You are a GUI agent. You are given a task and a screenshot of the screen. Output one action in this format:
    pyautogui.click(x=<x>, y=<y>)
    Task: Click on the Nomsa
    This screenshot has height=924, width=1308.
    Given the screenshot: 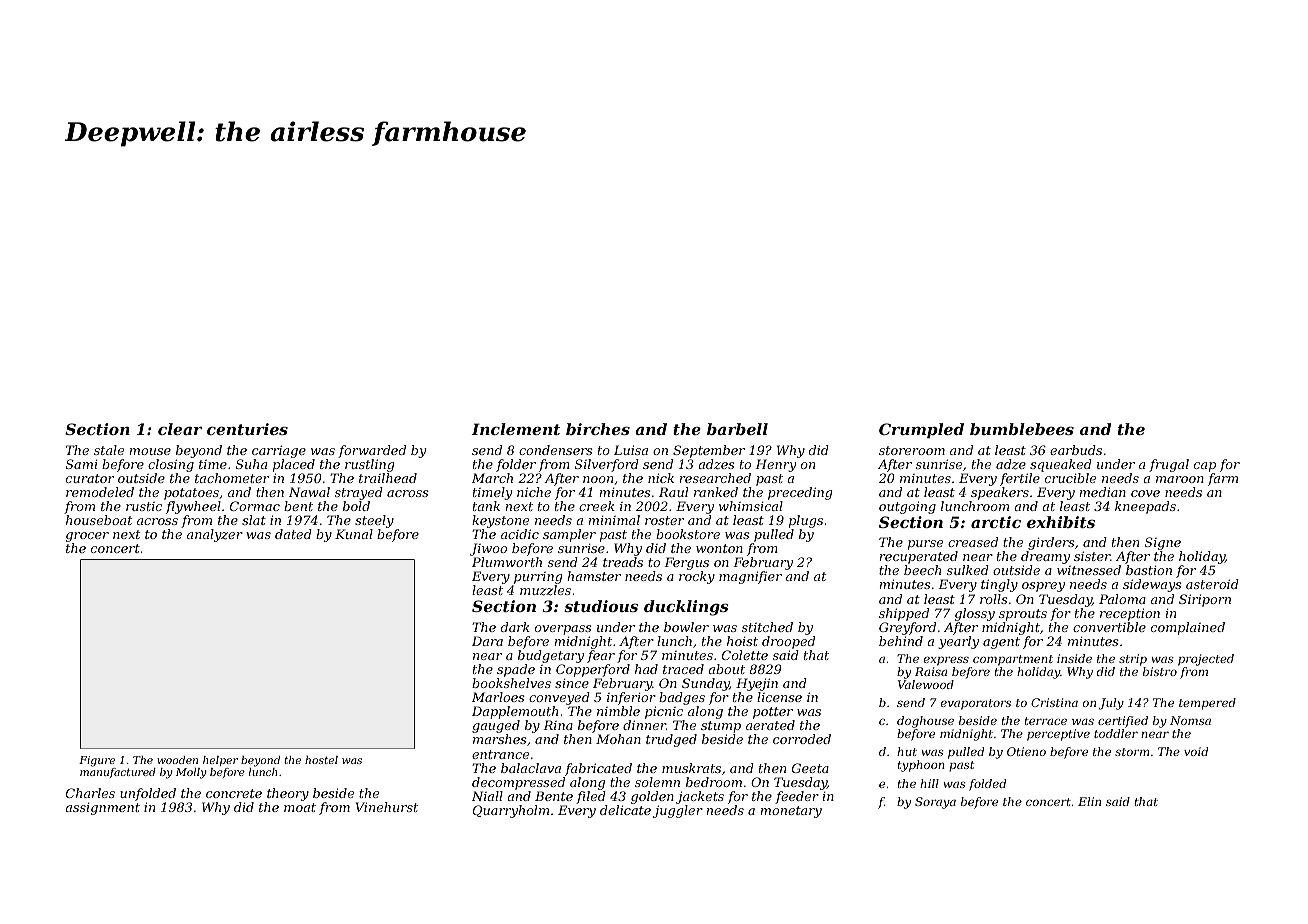 What is the action you would take?
    pyautogui.click(x=1190, y=720)
